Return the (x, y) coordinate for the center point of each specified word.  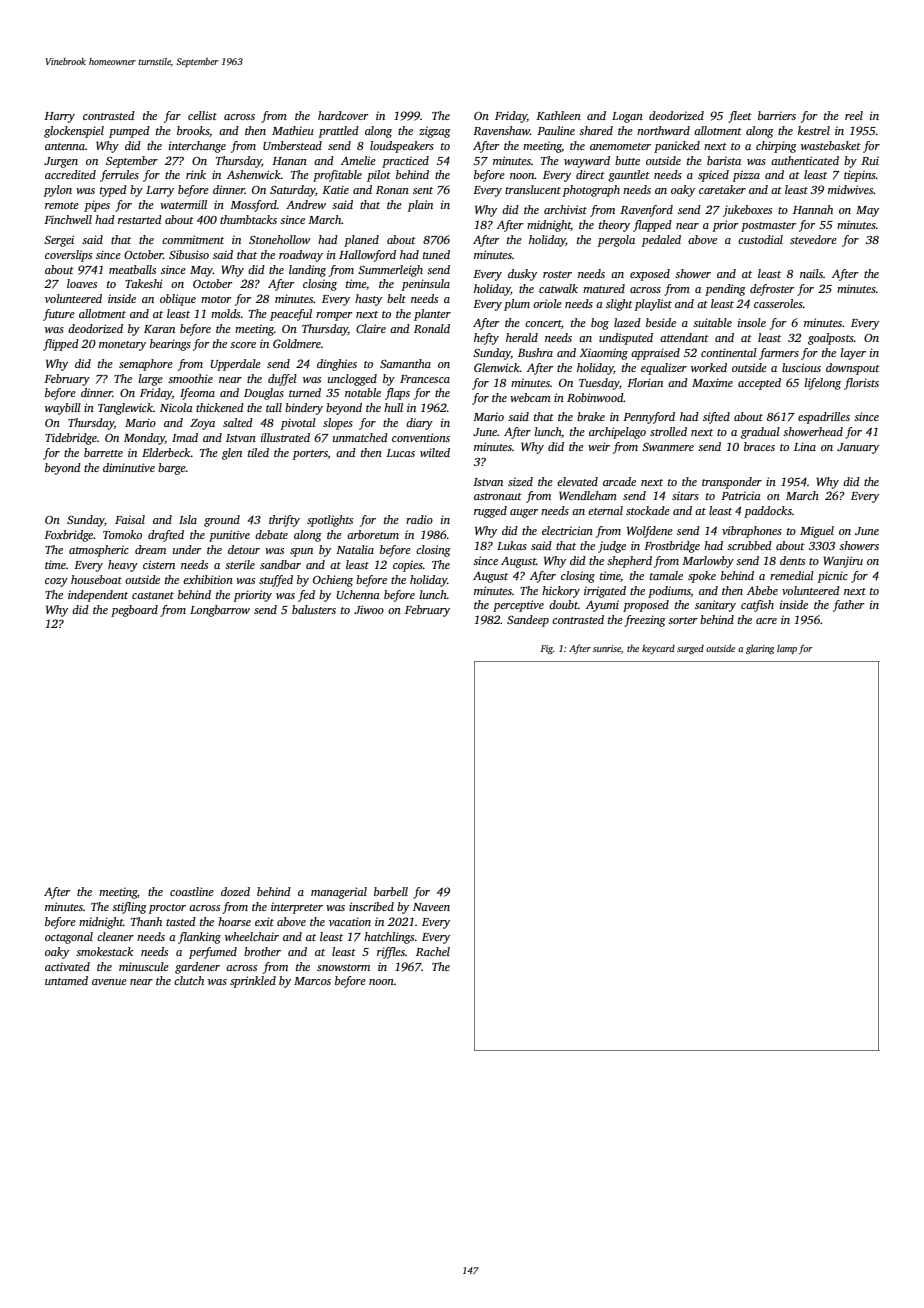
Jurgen (61, 162)
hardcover (343, 115)
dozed (235, 891)
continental (729, 352)
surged (690, 649)
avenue (109, 982)
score (243, 345)
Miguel (817, 532)
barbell (391, 891)
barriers (777, 115)
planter (432, 315)
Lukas (512, 545)
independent (98, 596)
